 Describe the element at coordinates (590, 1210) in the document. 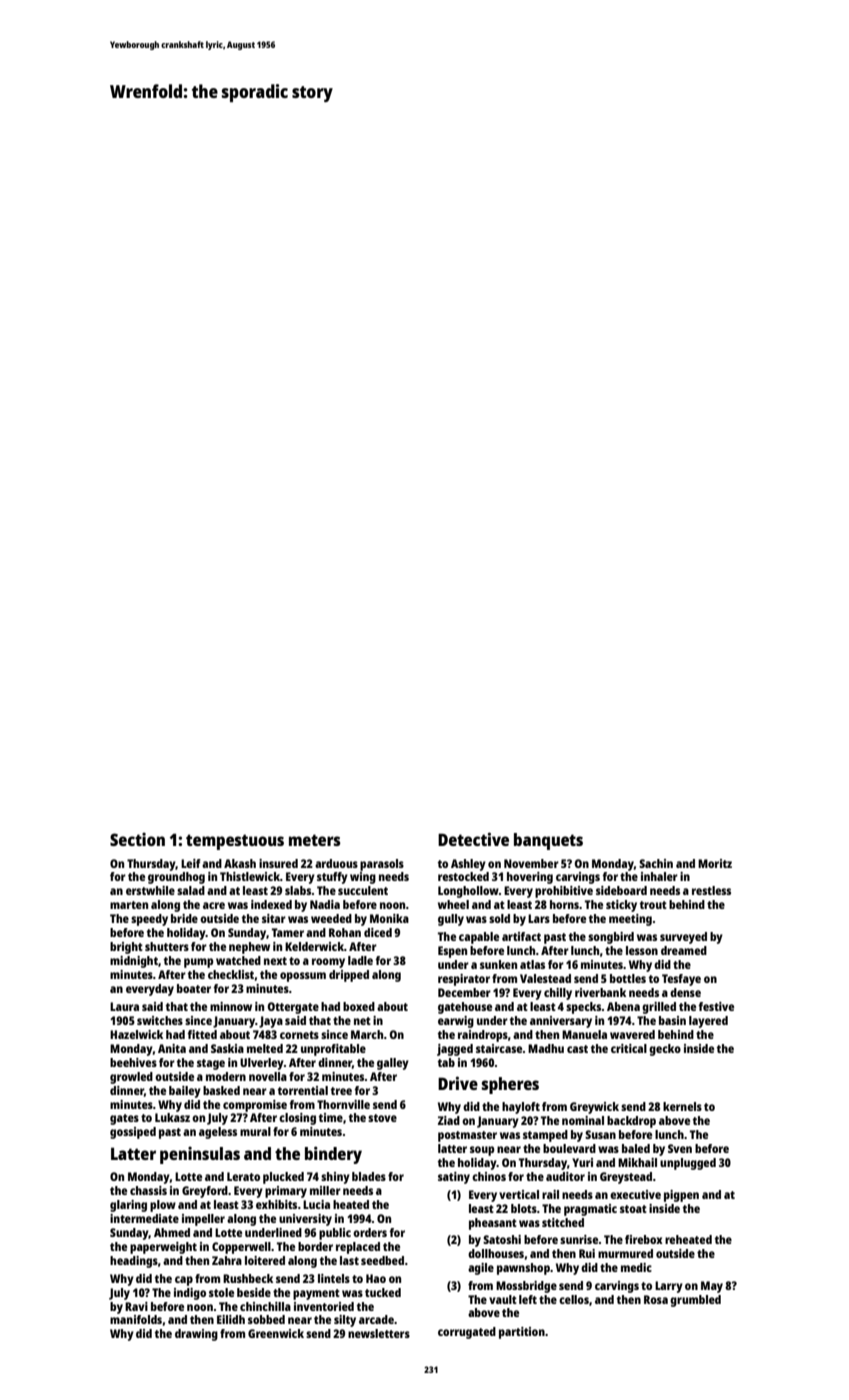

I see `pragmatic` at that location.
